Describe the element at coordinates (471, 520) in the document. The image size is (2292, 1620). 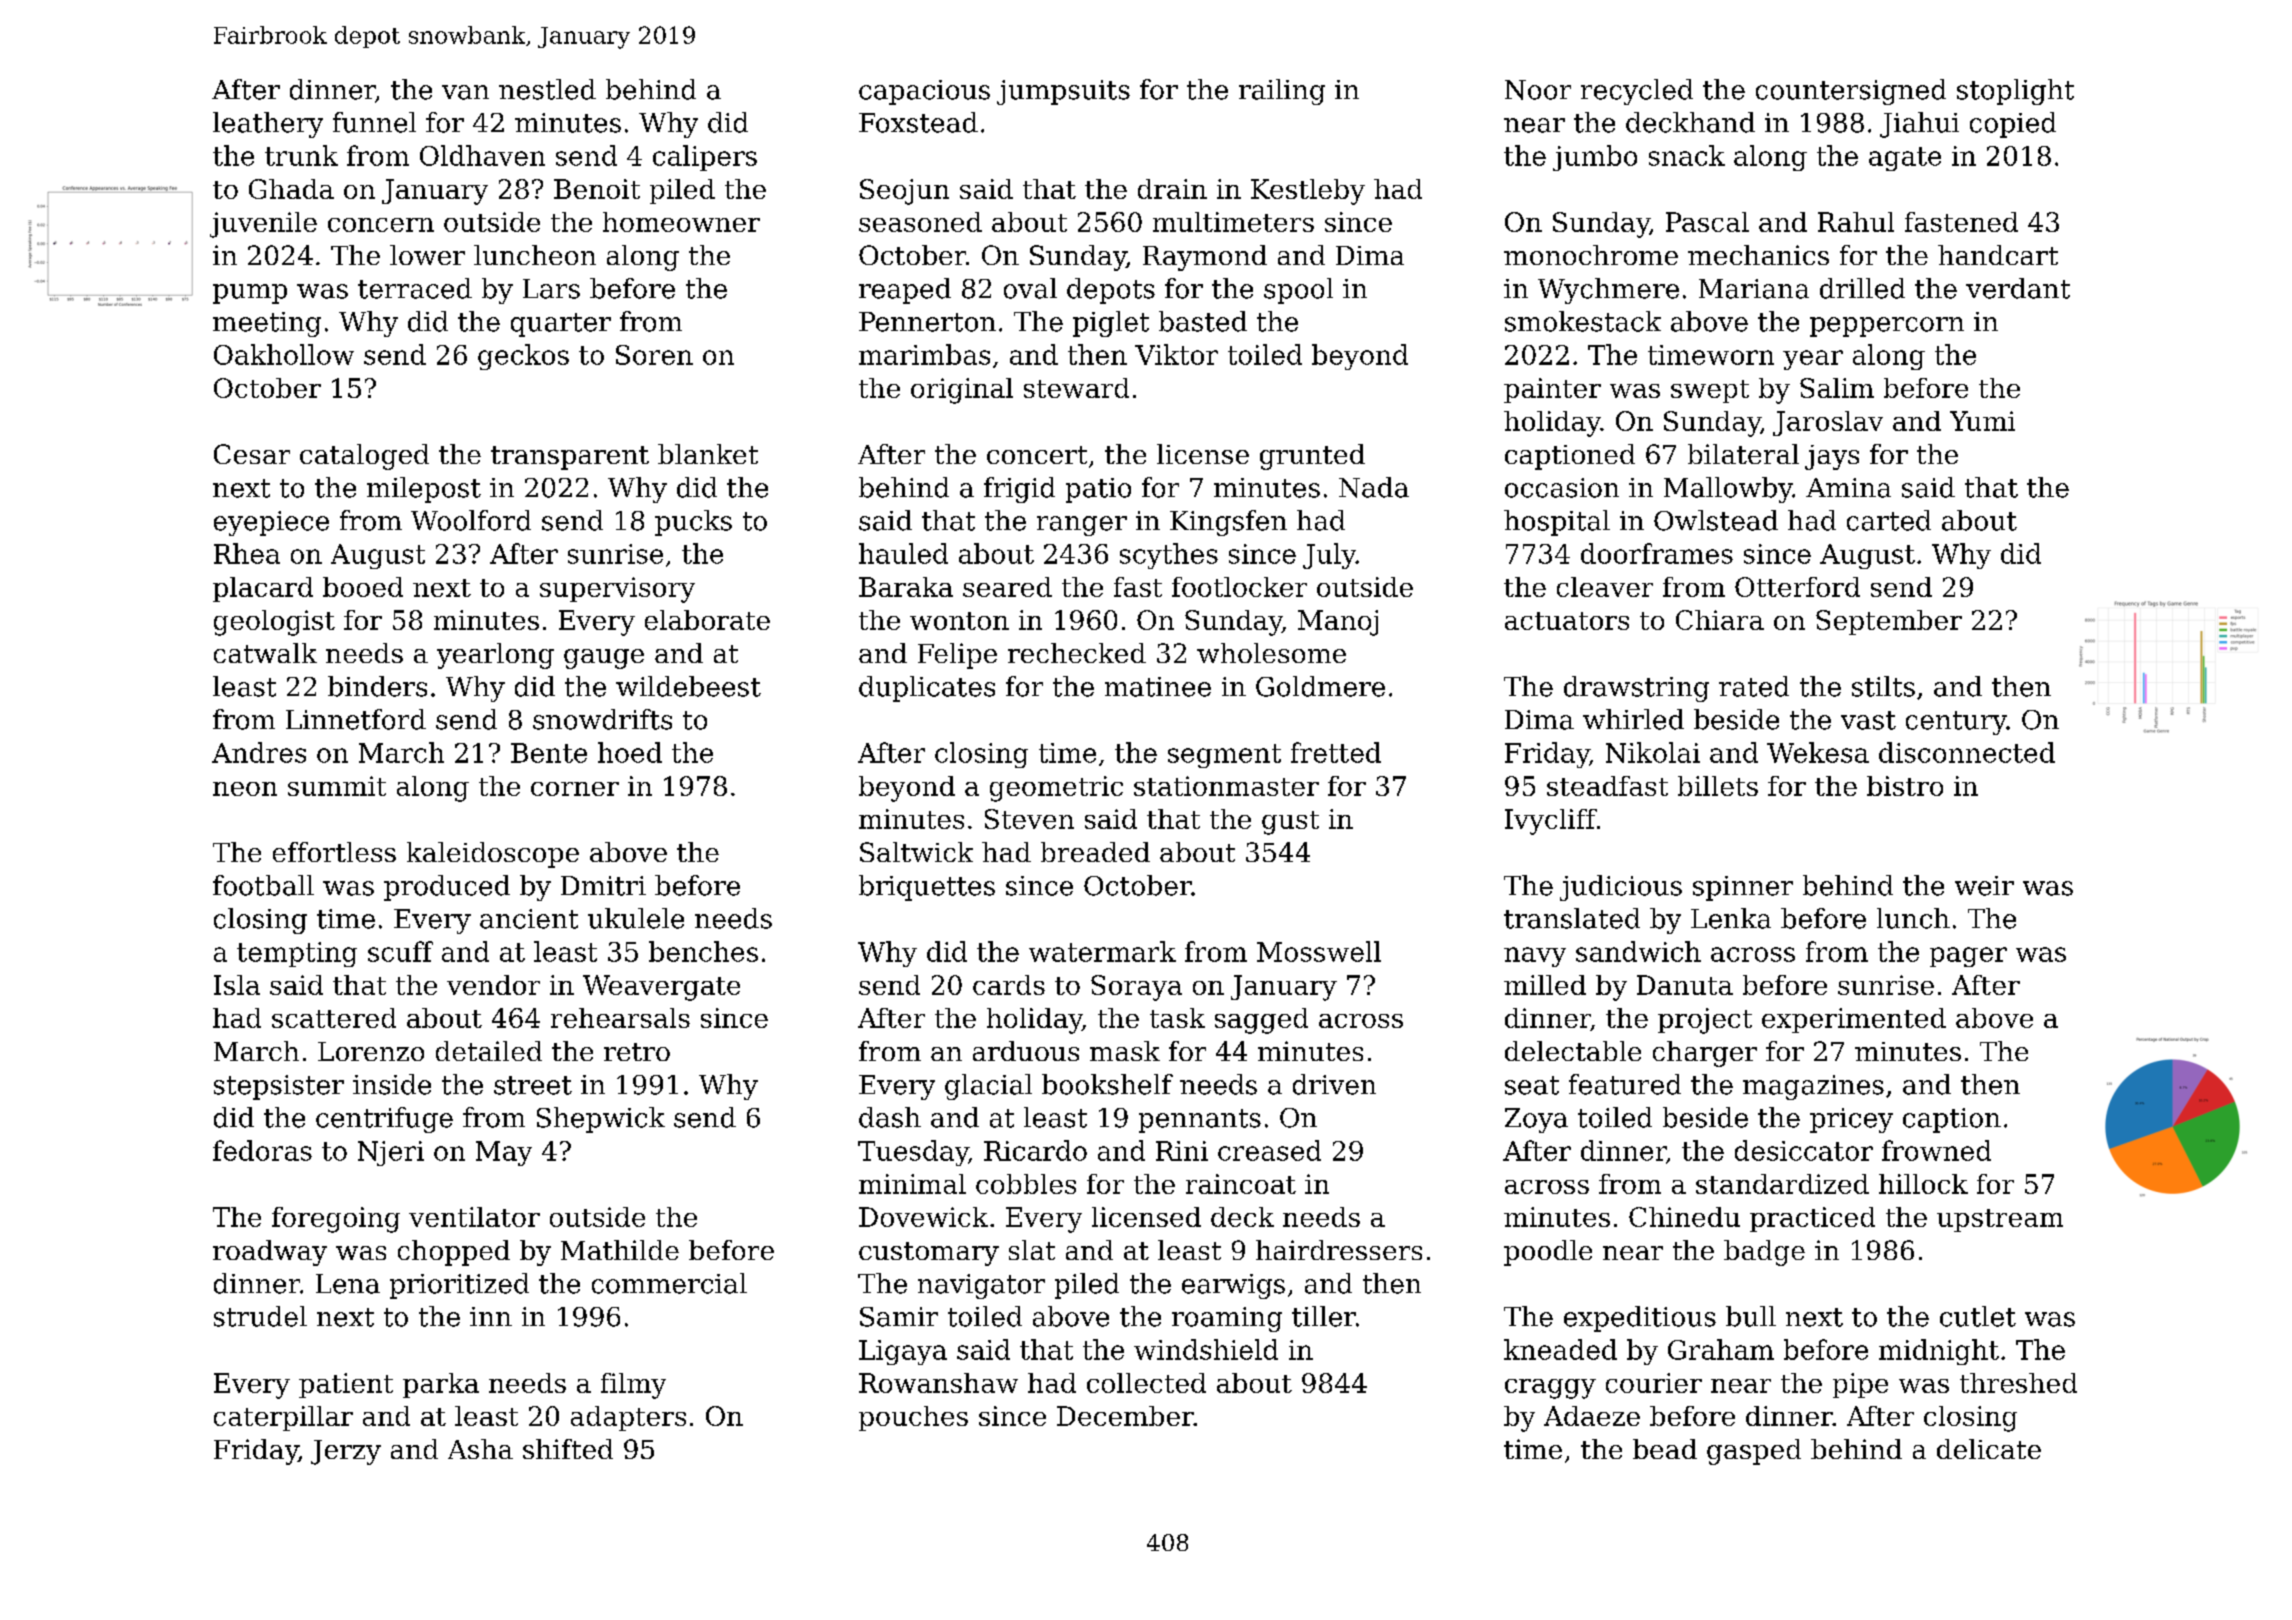
I see `Woolford` at that location.
